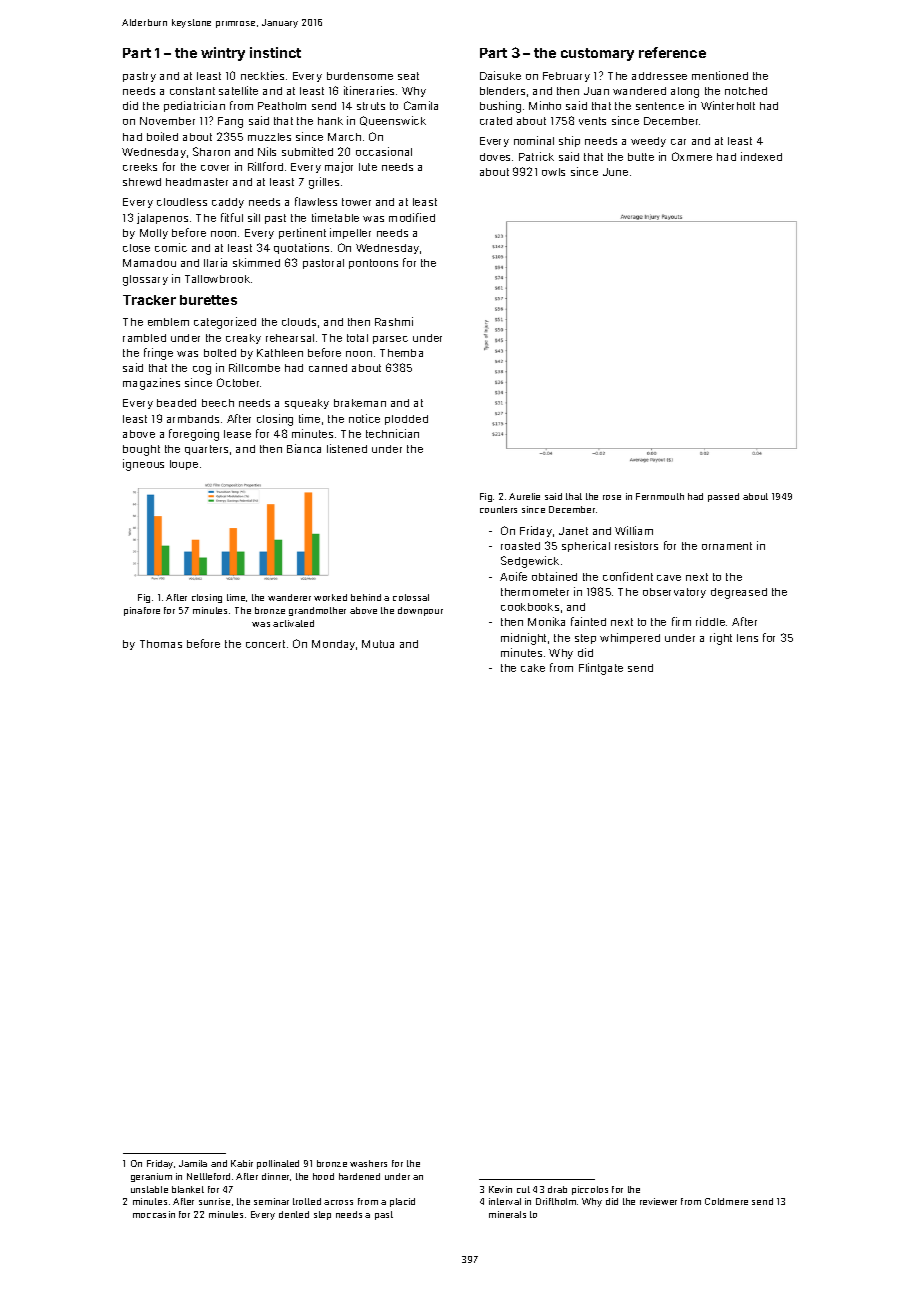 The width and height of the document is (924, 1308). What do you see at coordinates (412, 217) in the document?
I see `modified` at bounding box center [412, 217].
